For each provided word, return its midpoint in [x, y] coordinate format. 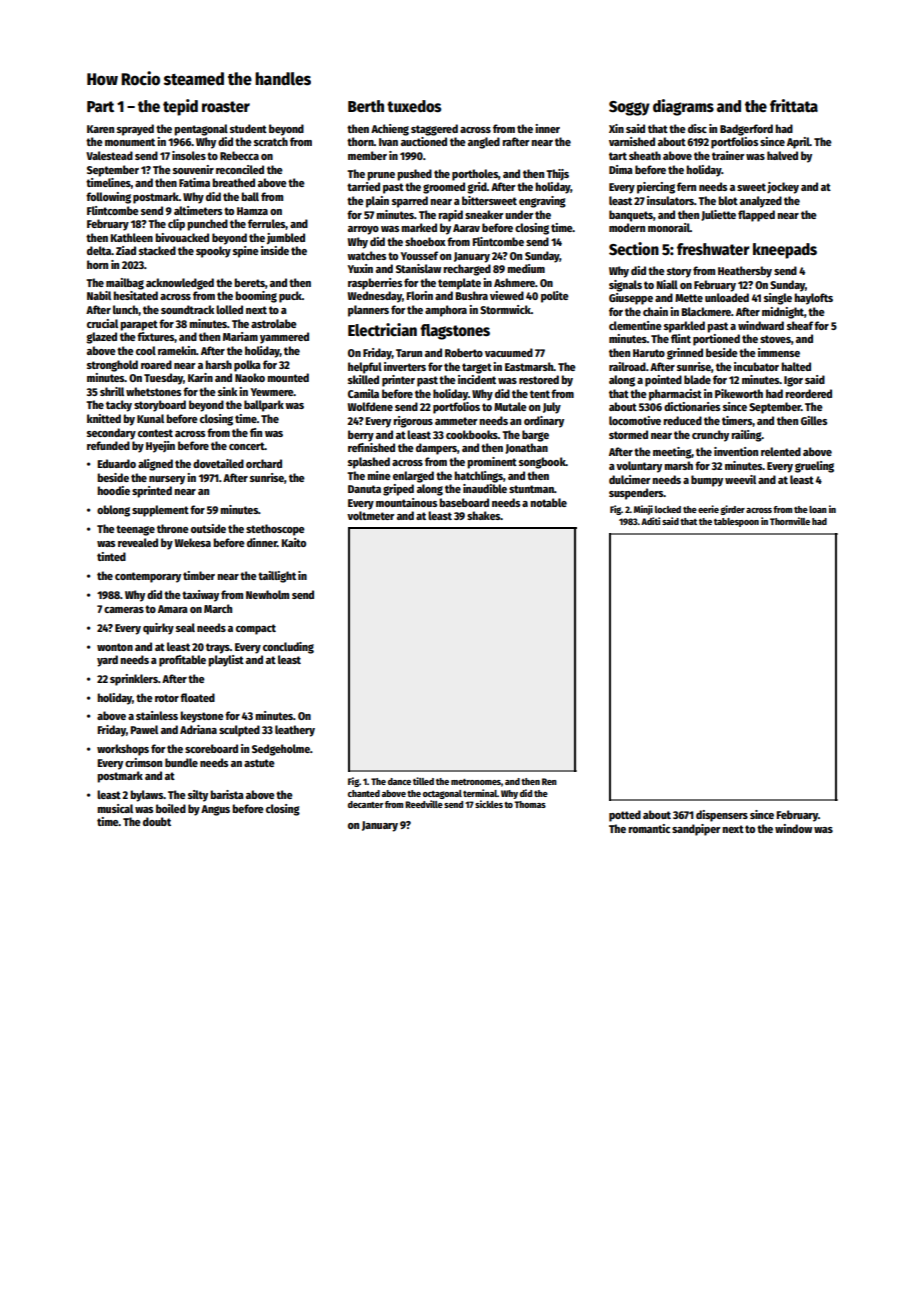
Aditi [650, 521]
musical [115, 808]
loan [818, 509]
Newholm [267, 594]
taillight [277, 577]
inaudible [485, 488]
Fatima [194, 182]
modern [627, 227]
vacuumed [509, 352]
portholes [475, 175]
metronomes [476, 782]
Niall [667, 284]
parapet [139, 325]
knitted [104, 418]
